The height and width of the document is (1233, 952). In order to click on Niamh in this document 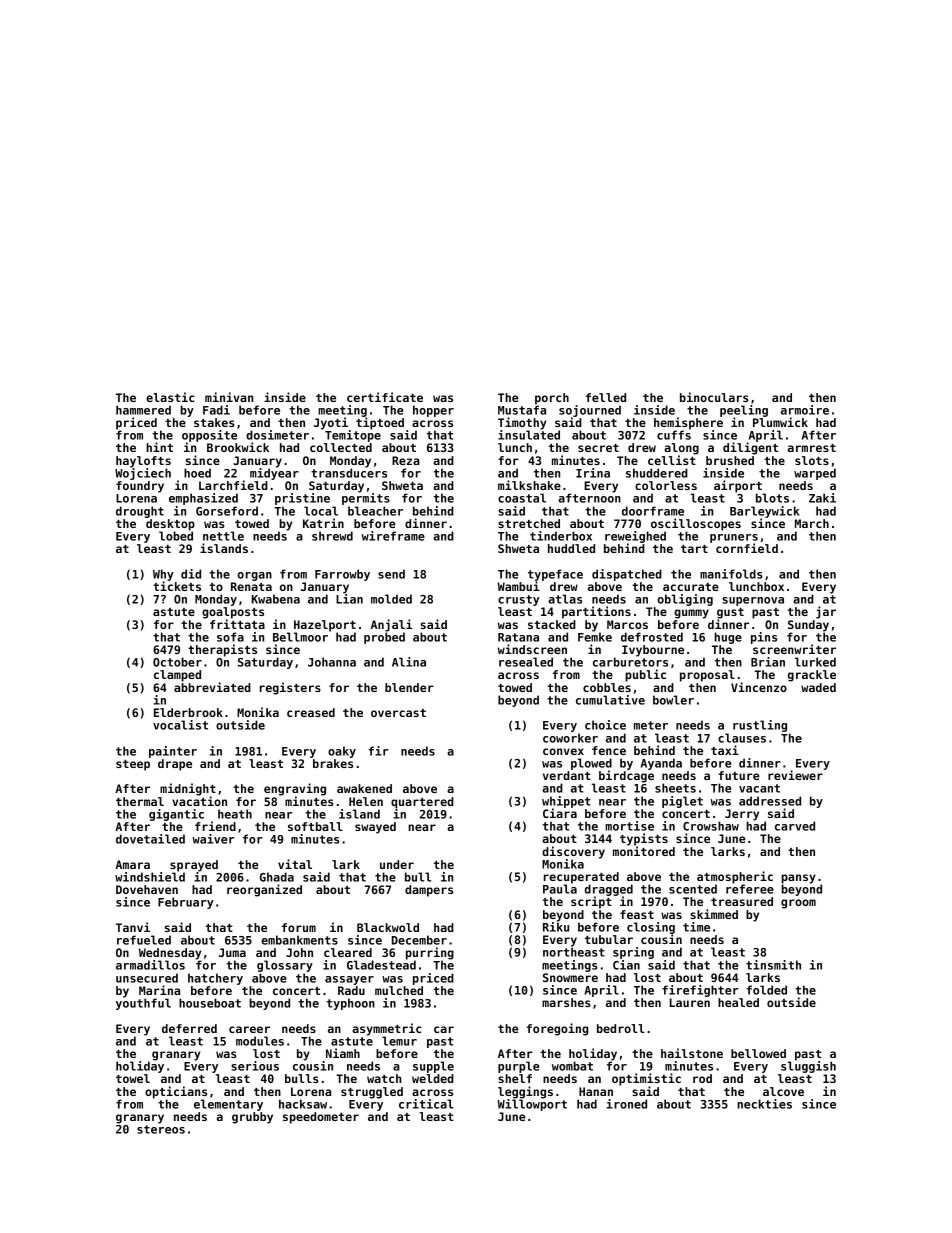, I will do `click(343, 1053)`.
